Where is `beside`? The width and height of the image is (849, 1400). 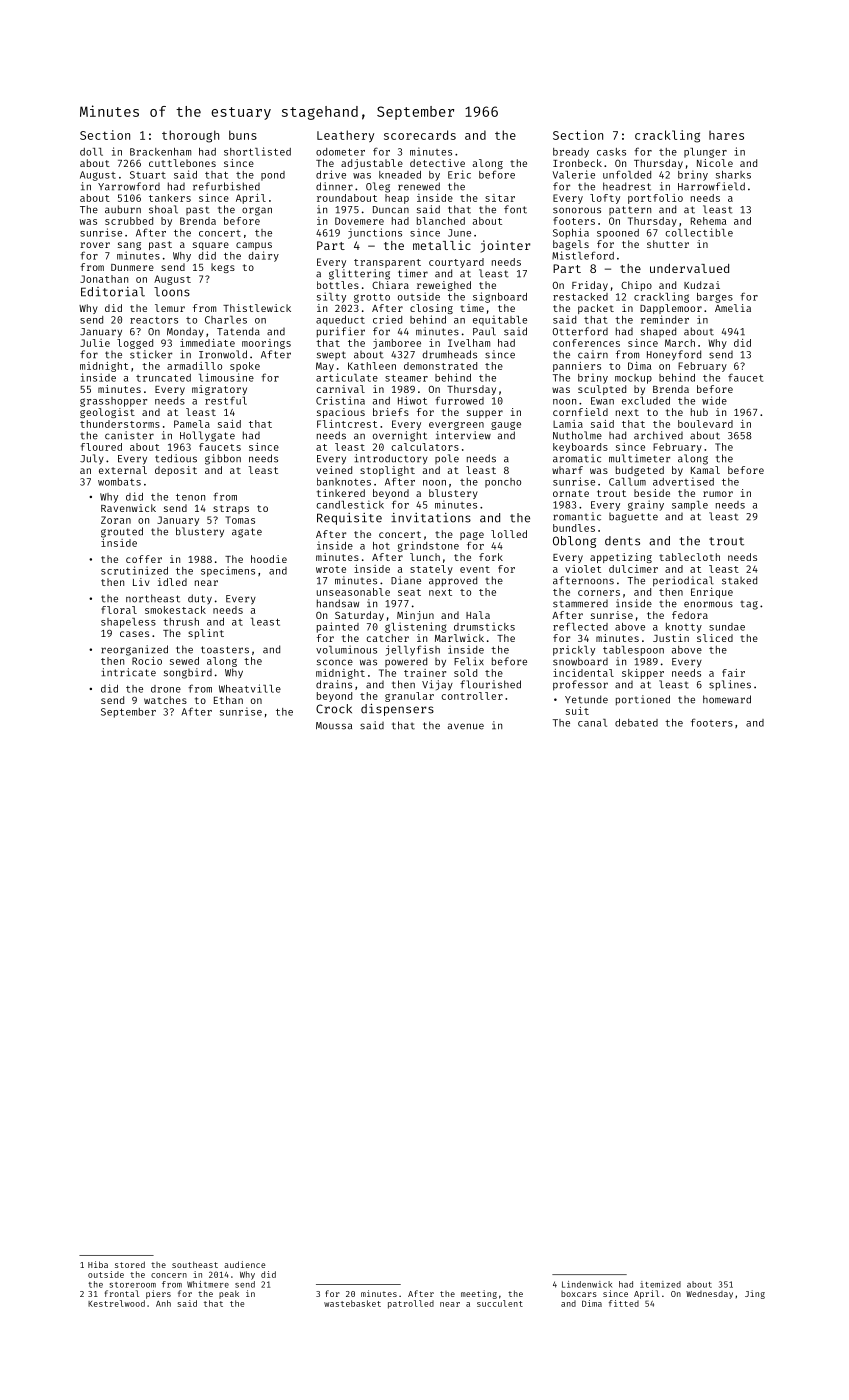
beside is located at coordinates (652, 493).
